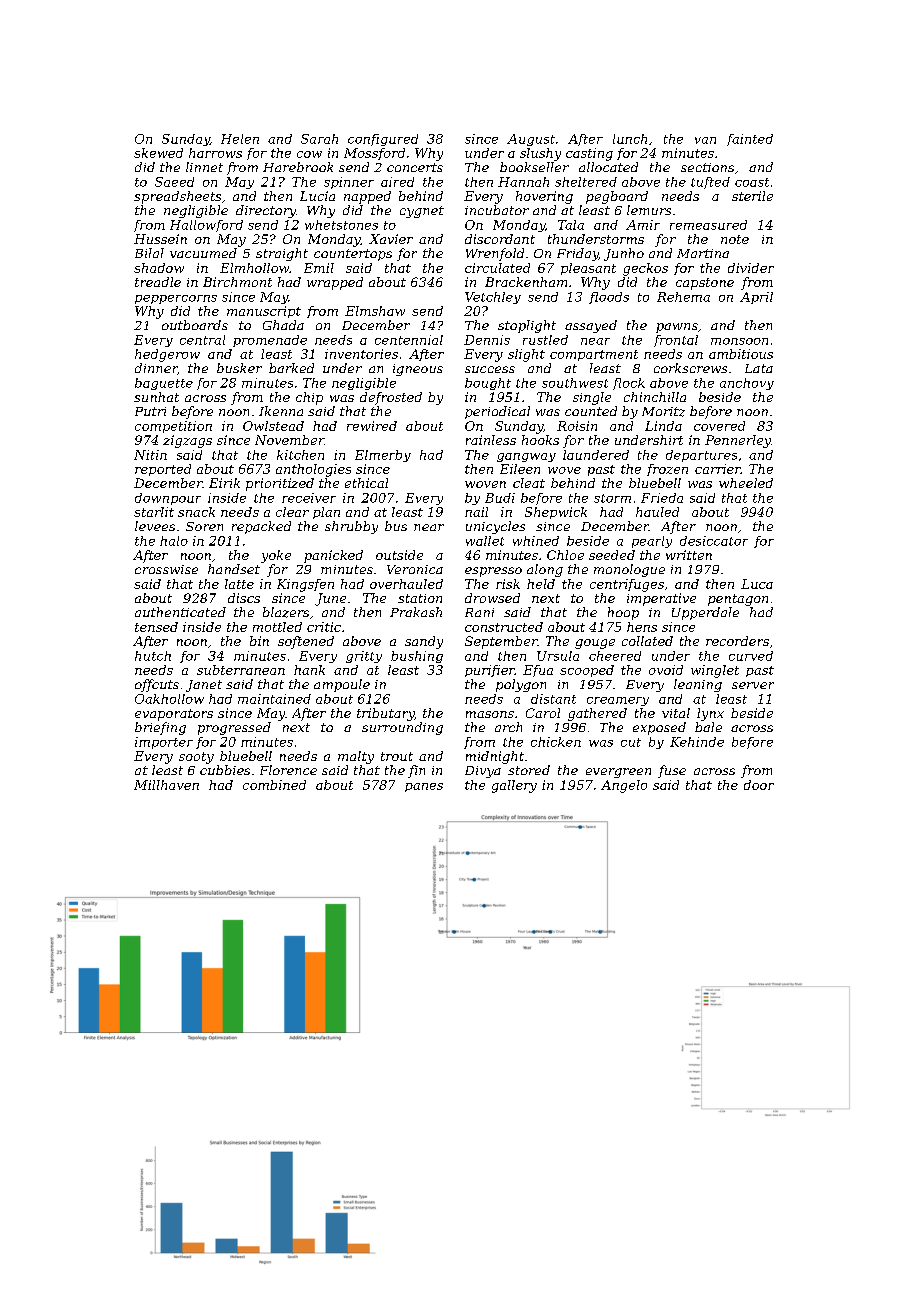 The height and width of the screenshot is (1316, 908). Describe the element at coordinates (342, 685) in the screenshot. I see `ampoule` at that location.
